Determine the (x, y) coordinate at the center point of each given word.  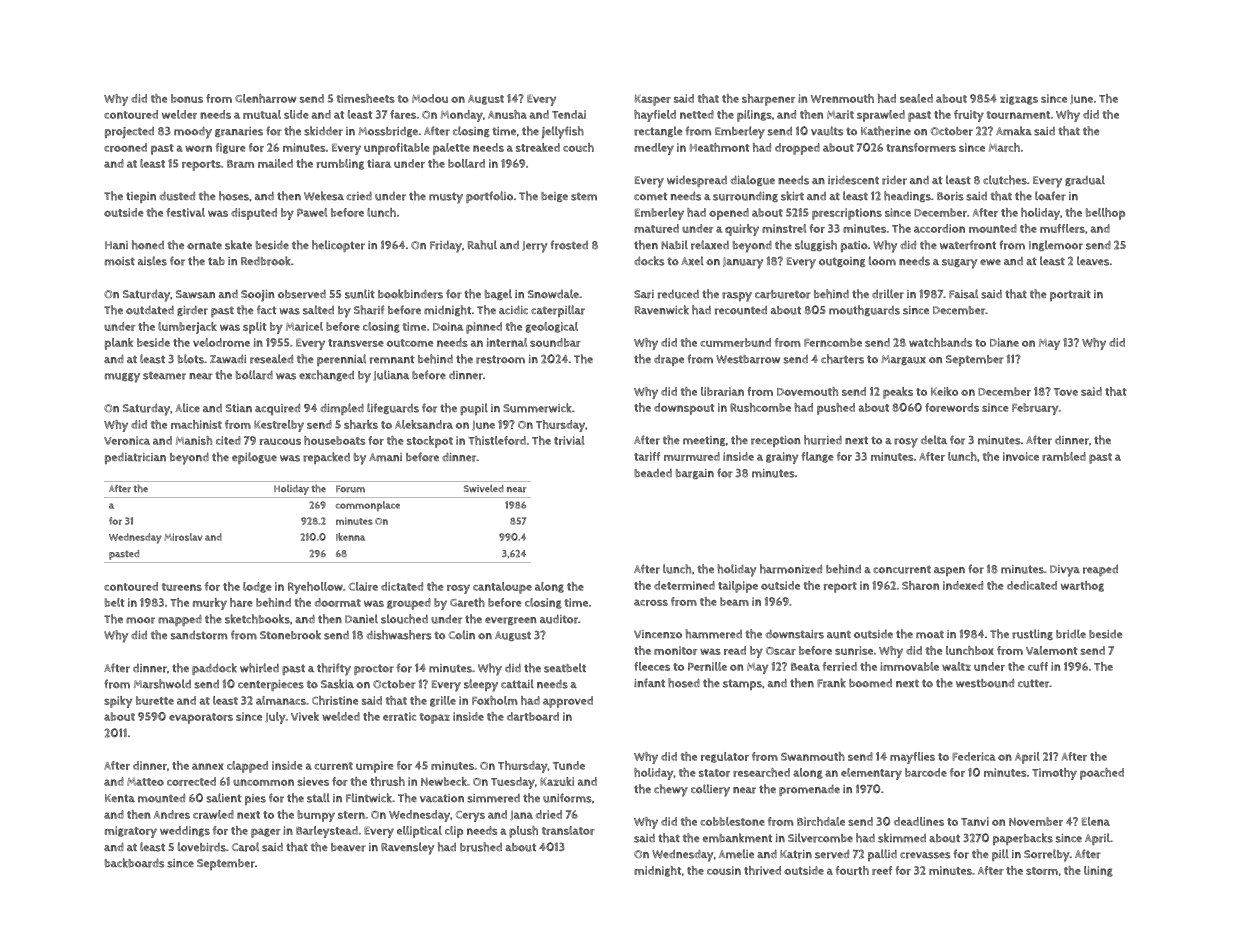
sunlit (360, 294)
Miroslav (183, 537)
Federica (974, 756)
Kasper (653, 100)
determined (684, 585)
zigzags (1019, 99)
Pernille (707, 666)
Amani (385, 457)
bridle (1071, 634)
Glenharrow (266, 98)
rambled (1064, 456)
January (743, 263)
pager (265, 833)
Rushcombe (760, 407)
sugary (959, 264)
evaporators (201, 718)
